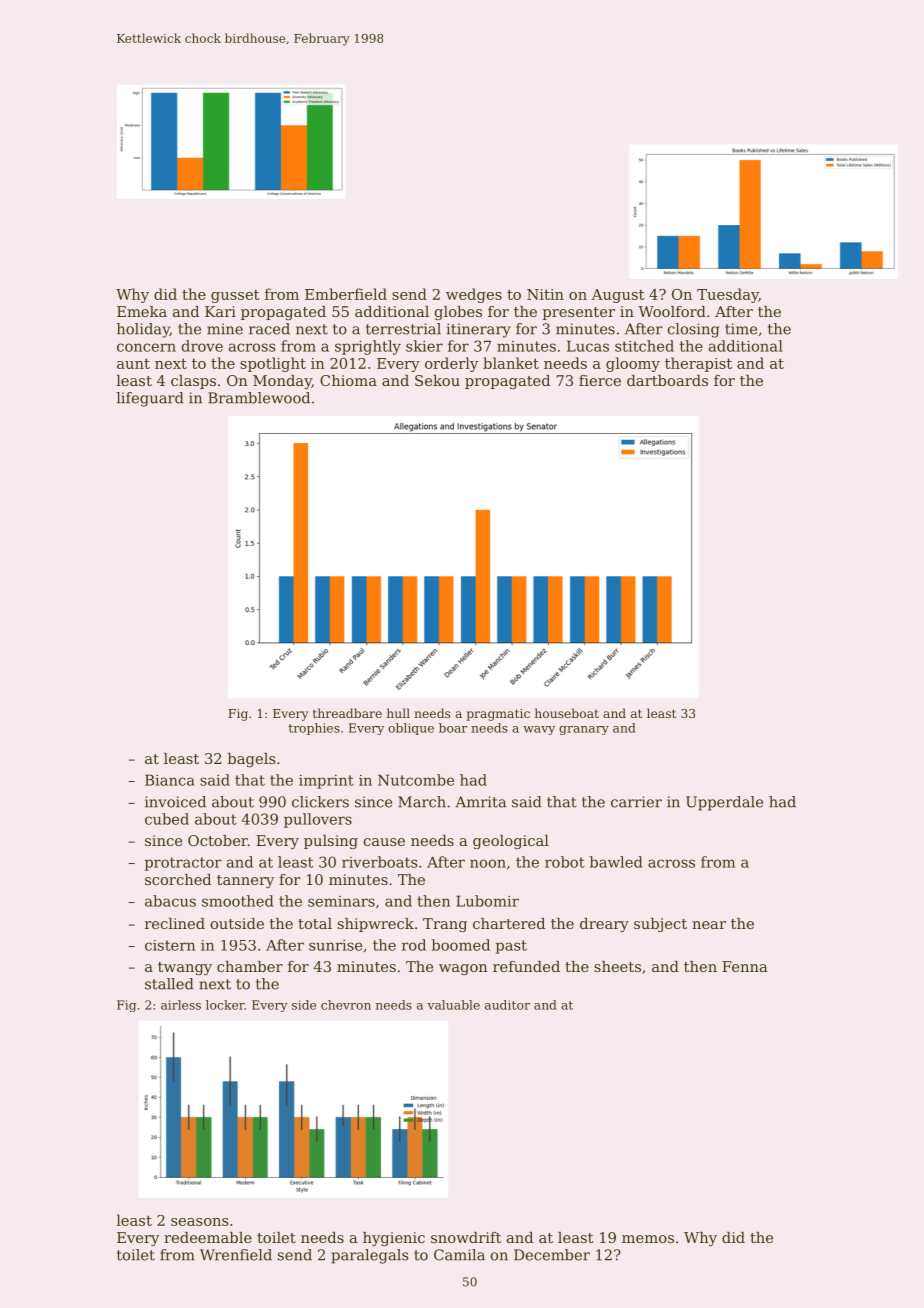 The height and width of the screenshot is (1308, 924). Describe the element at coordinates (600, 380) in the screenshot. I see `fierce` at that location.
